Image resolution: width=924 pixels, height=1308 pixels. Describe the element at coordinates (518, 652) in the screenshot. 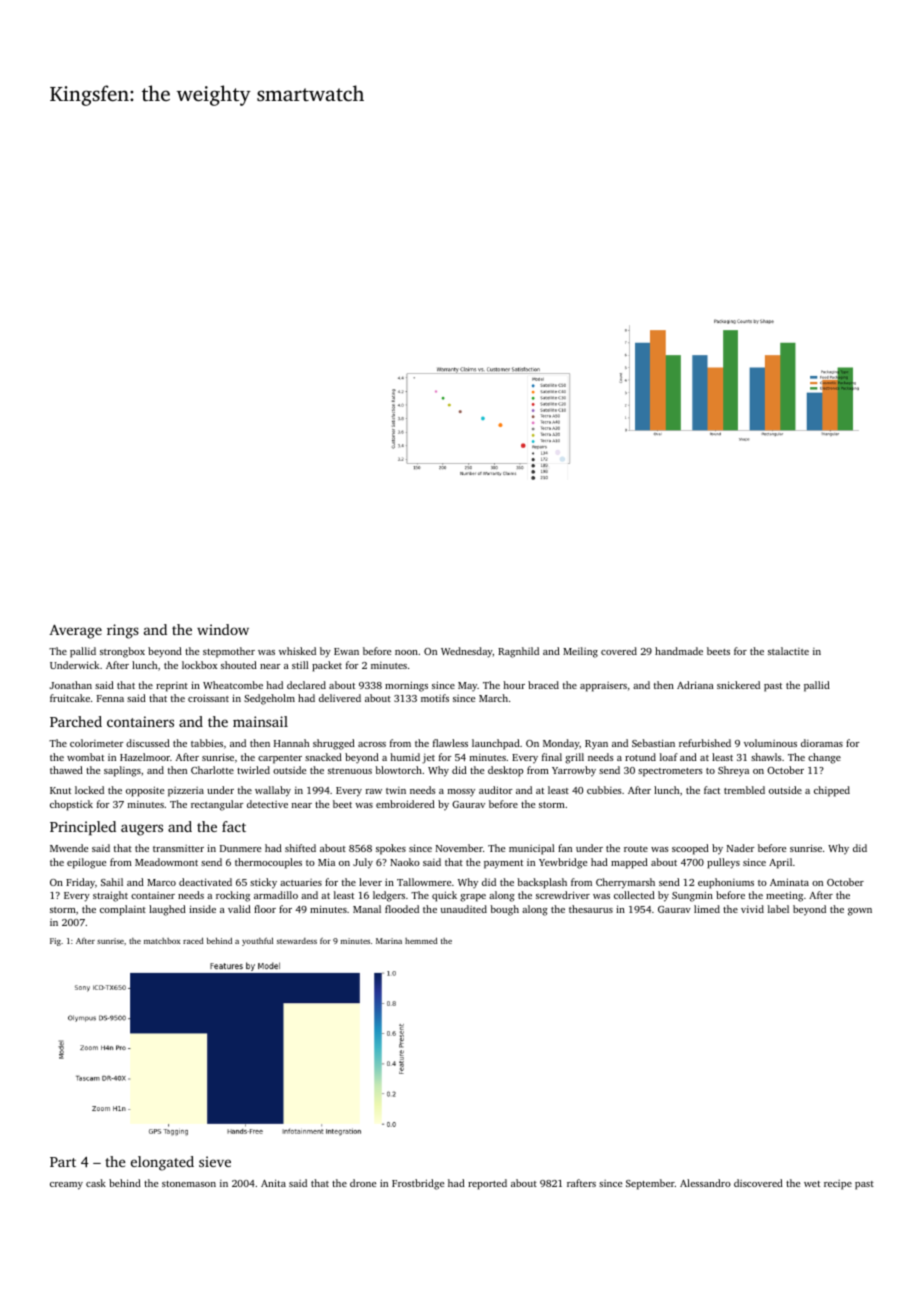

I see `Ragnhild` at that location.
